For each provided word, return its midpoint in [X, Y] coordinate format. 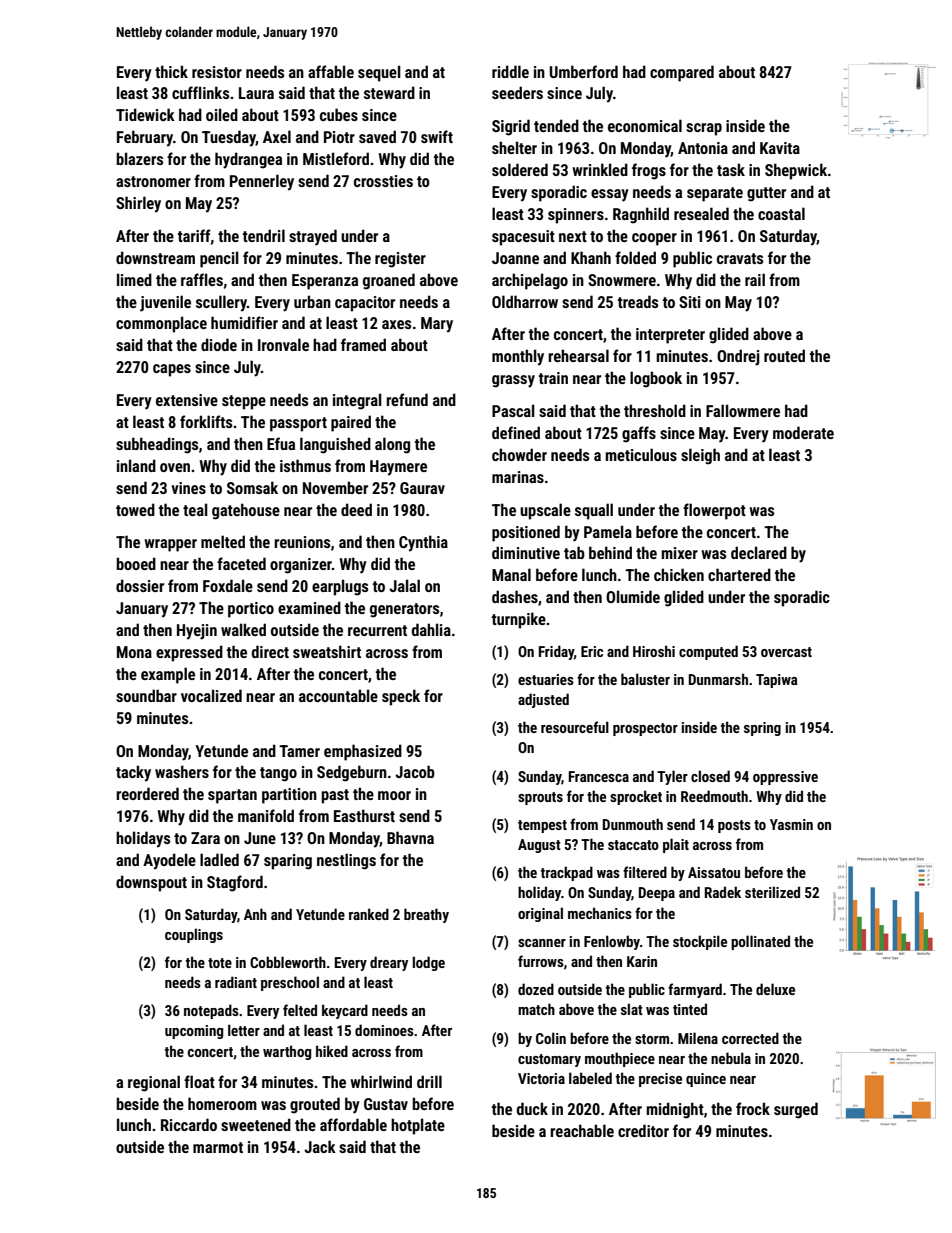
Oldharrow [525, 301]
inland [136, 465]
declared [759, 552]
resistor [217, 72]
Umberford [584, 71]
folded [635, 257]
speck [401, 697]
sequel [379, 73]
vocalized [211, 695]
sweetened [256, 1124]
